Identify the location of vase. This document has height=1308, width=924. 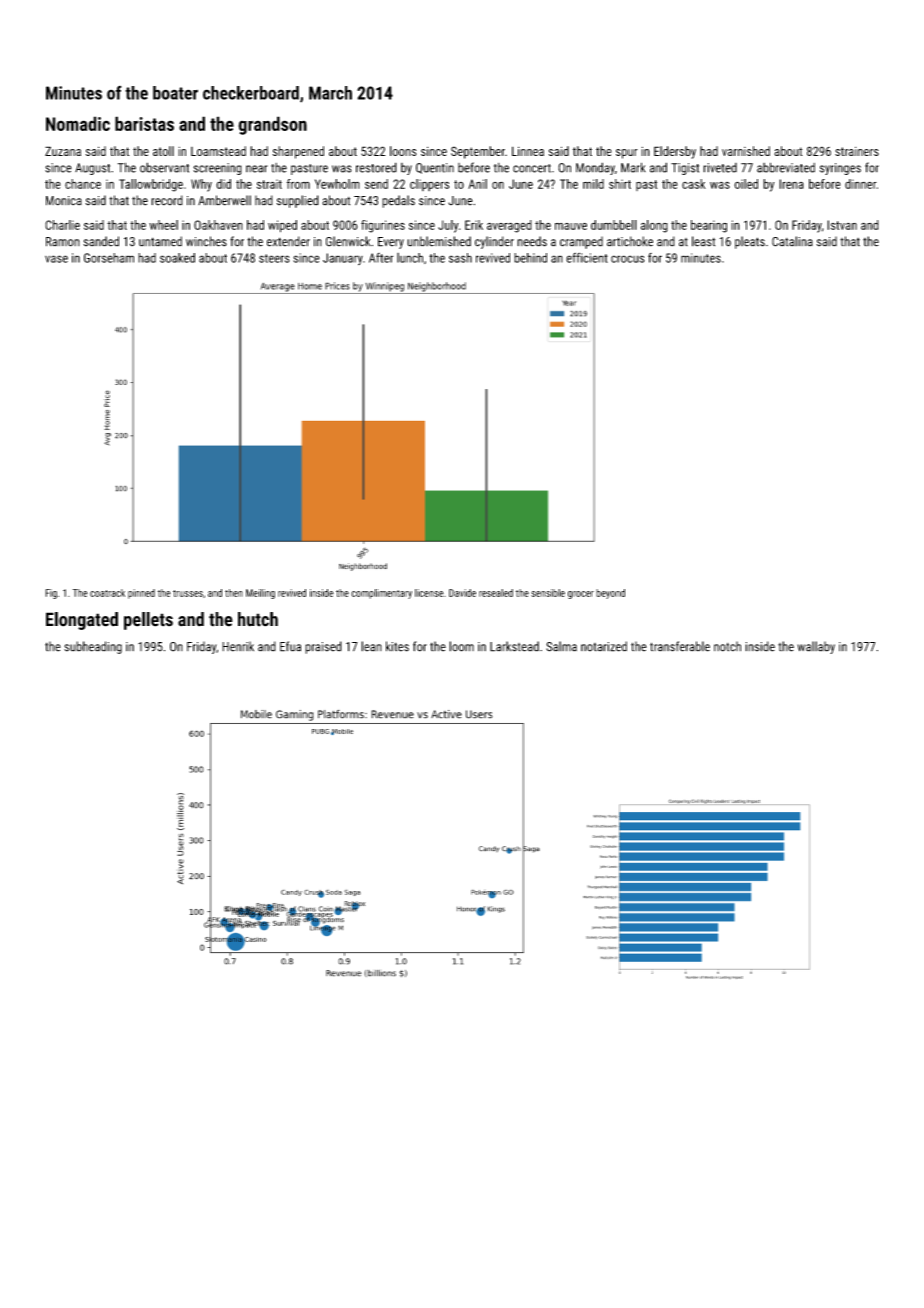
(56, 259).
